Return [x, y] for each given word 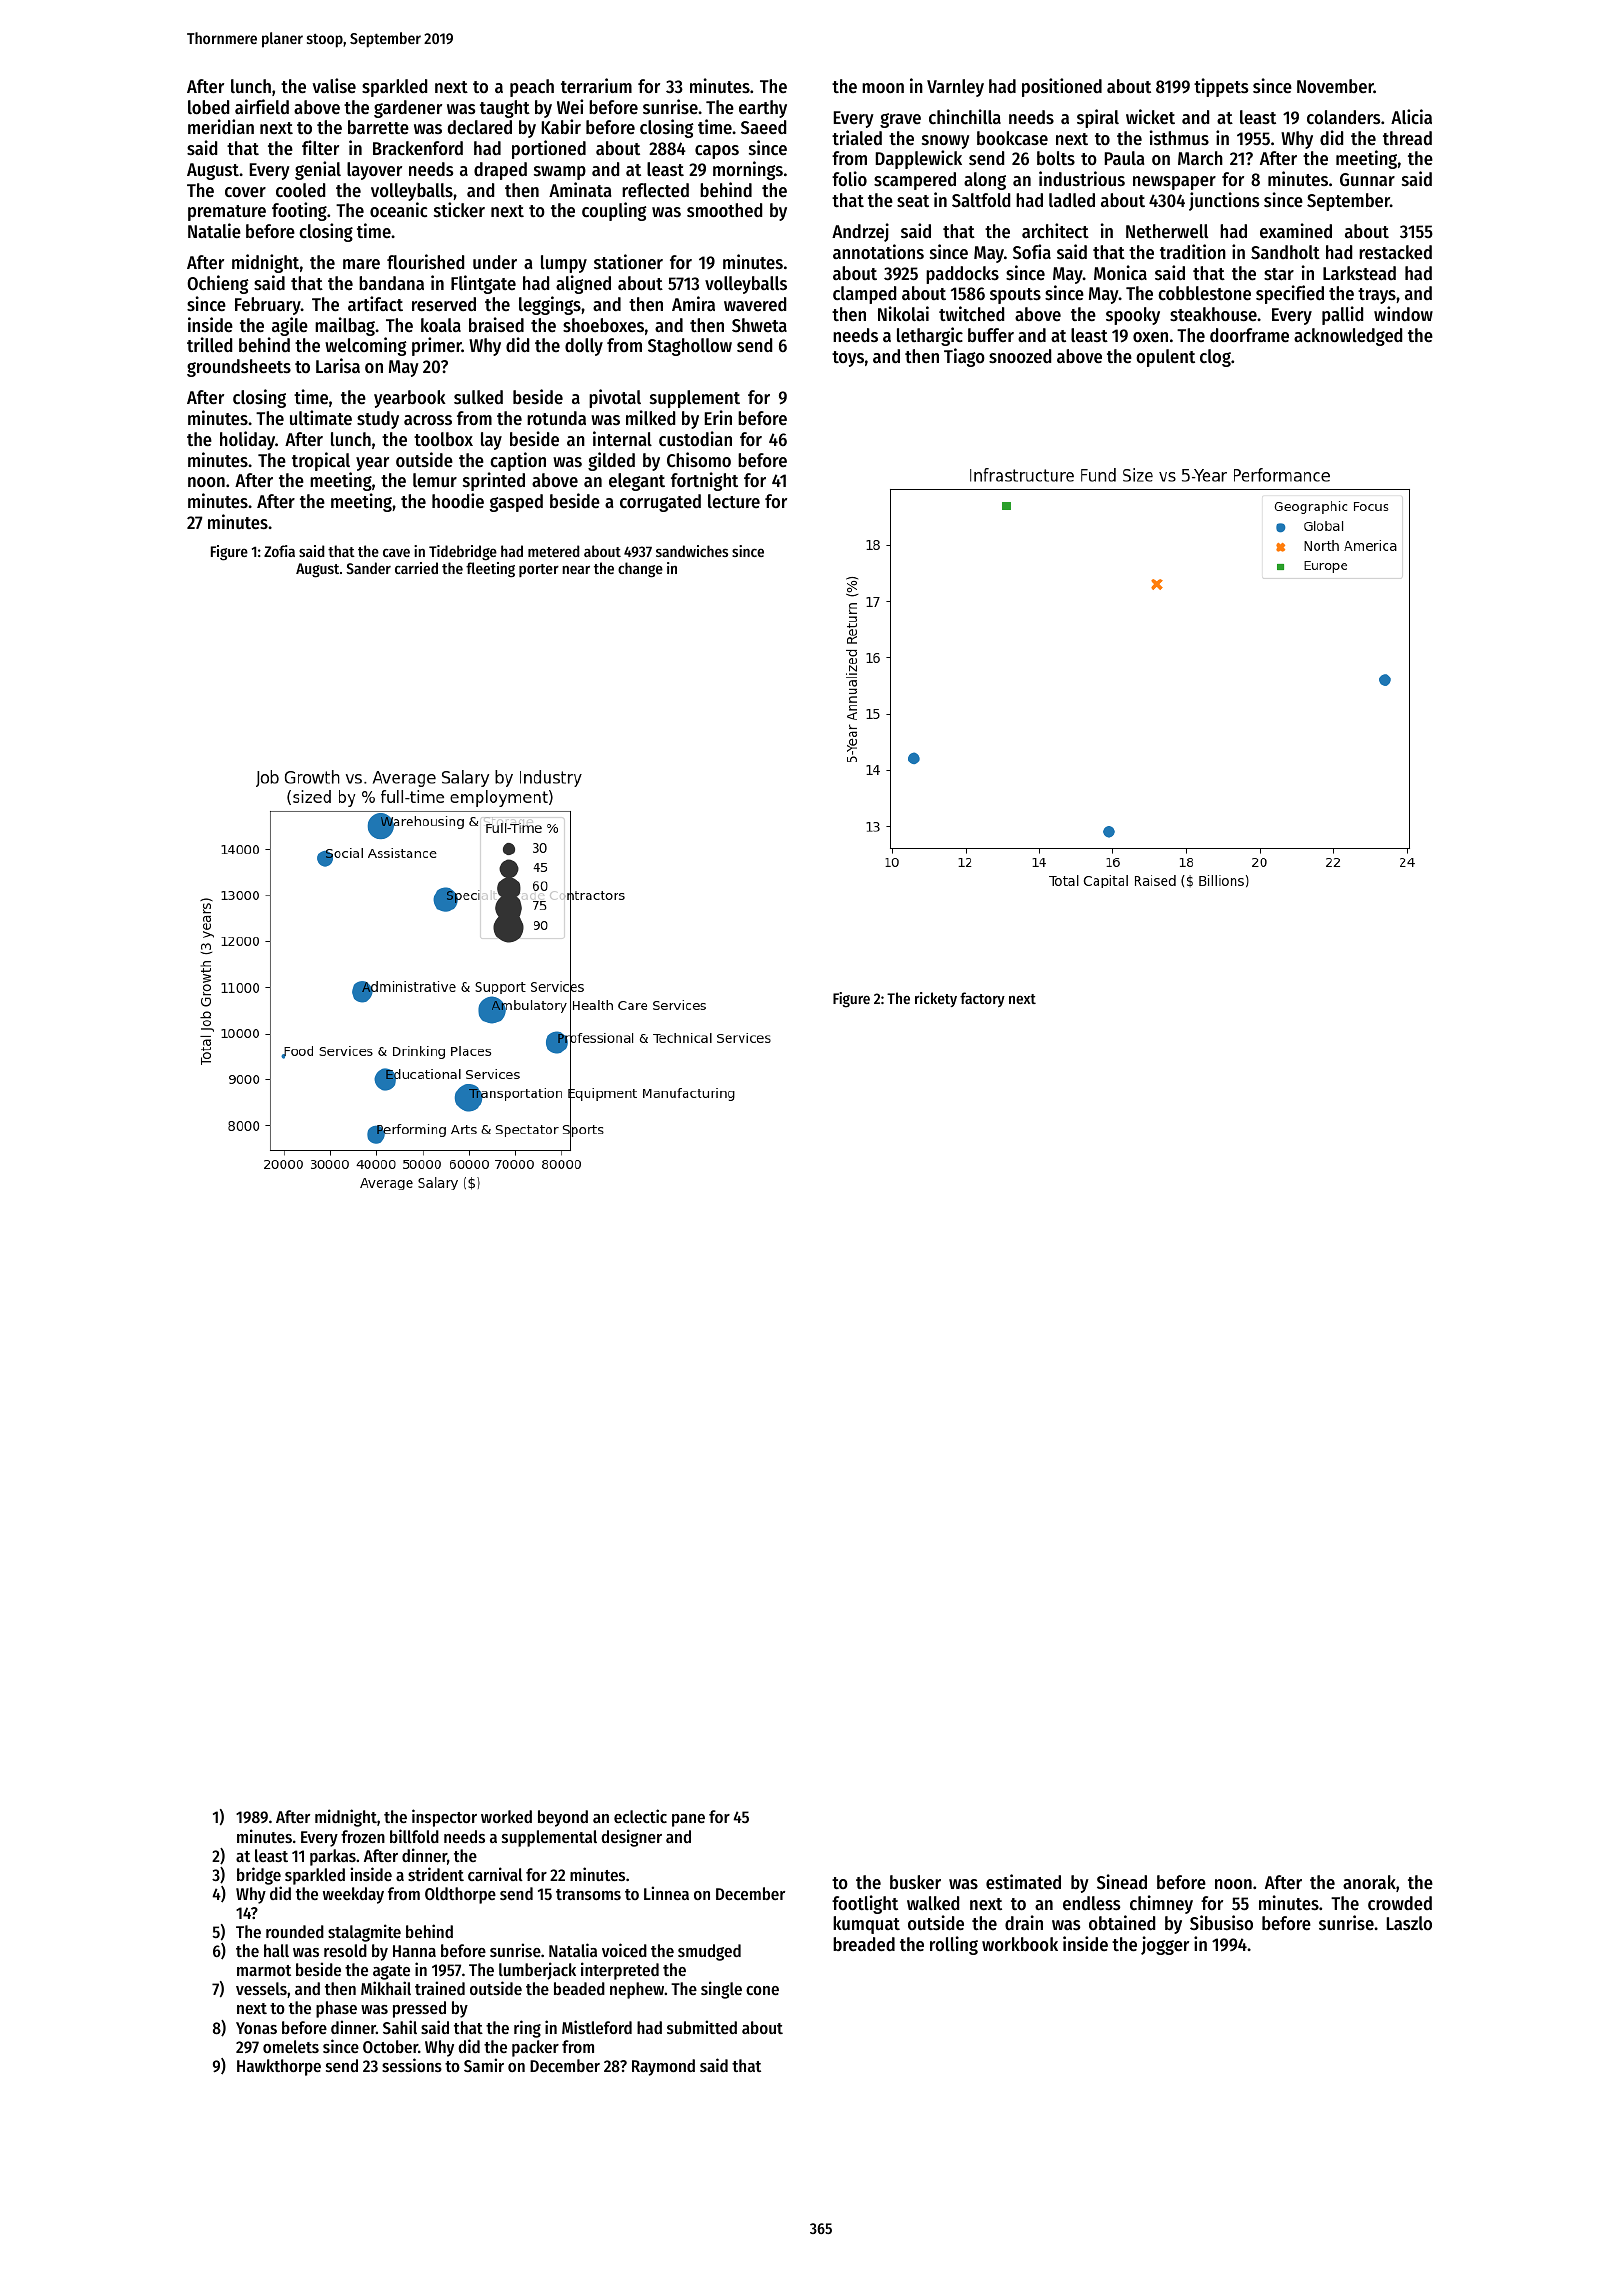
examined [1296, 230]
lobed [208, 107]
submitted [702, 2027]
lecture [734, 501]
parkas [333, 1857]
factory [982, 999]
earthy [763, 109]
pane [688, 1820]
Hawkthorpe [279, 2067]
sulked [478, 397]
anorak [1369, 1882]
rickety [936, 999]
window [1403, 313]
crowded [1400, 1903]
